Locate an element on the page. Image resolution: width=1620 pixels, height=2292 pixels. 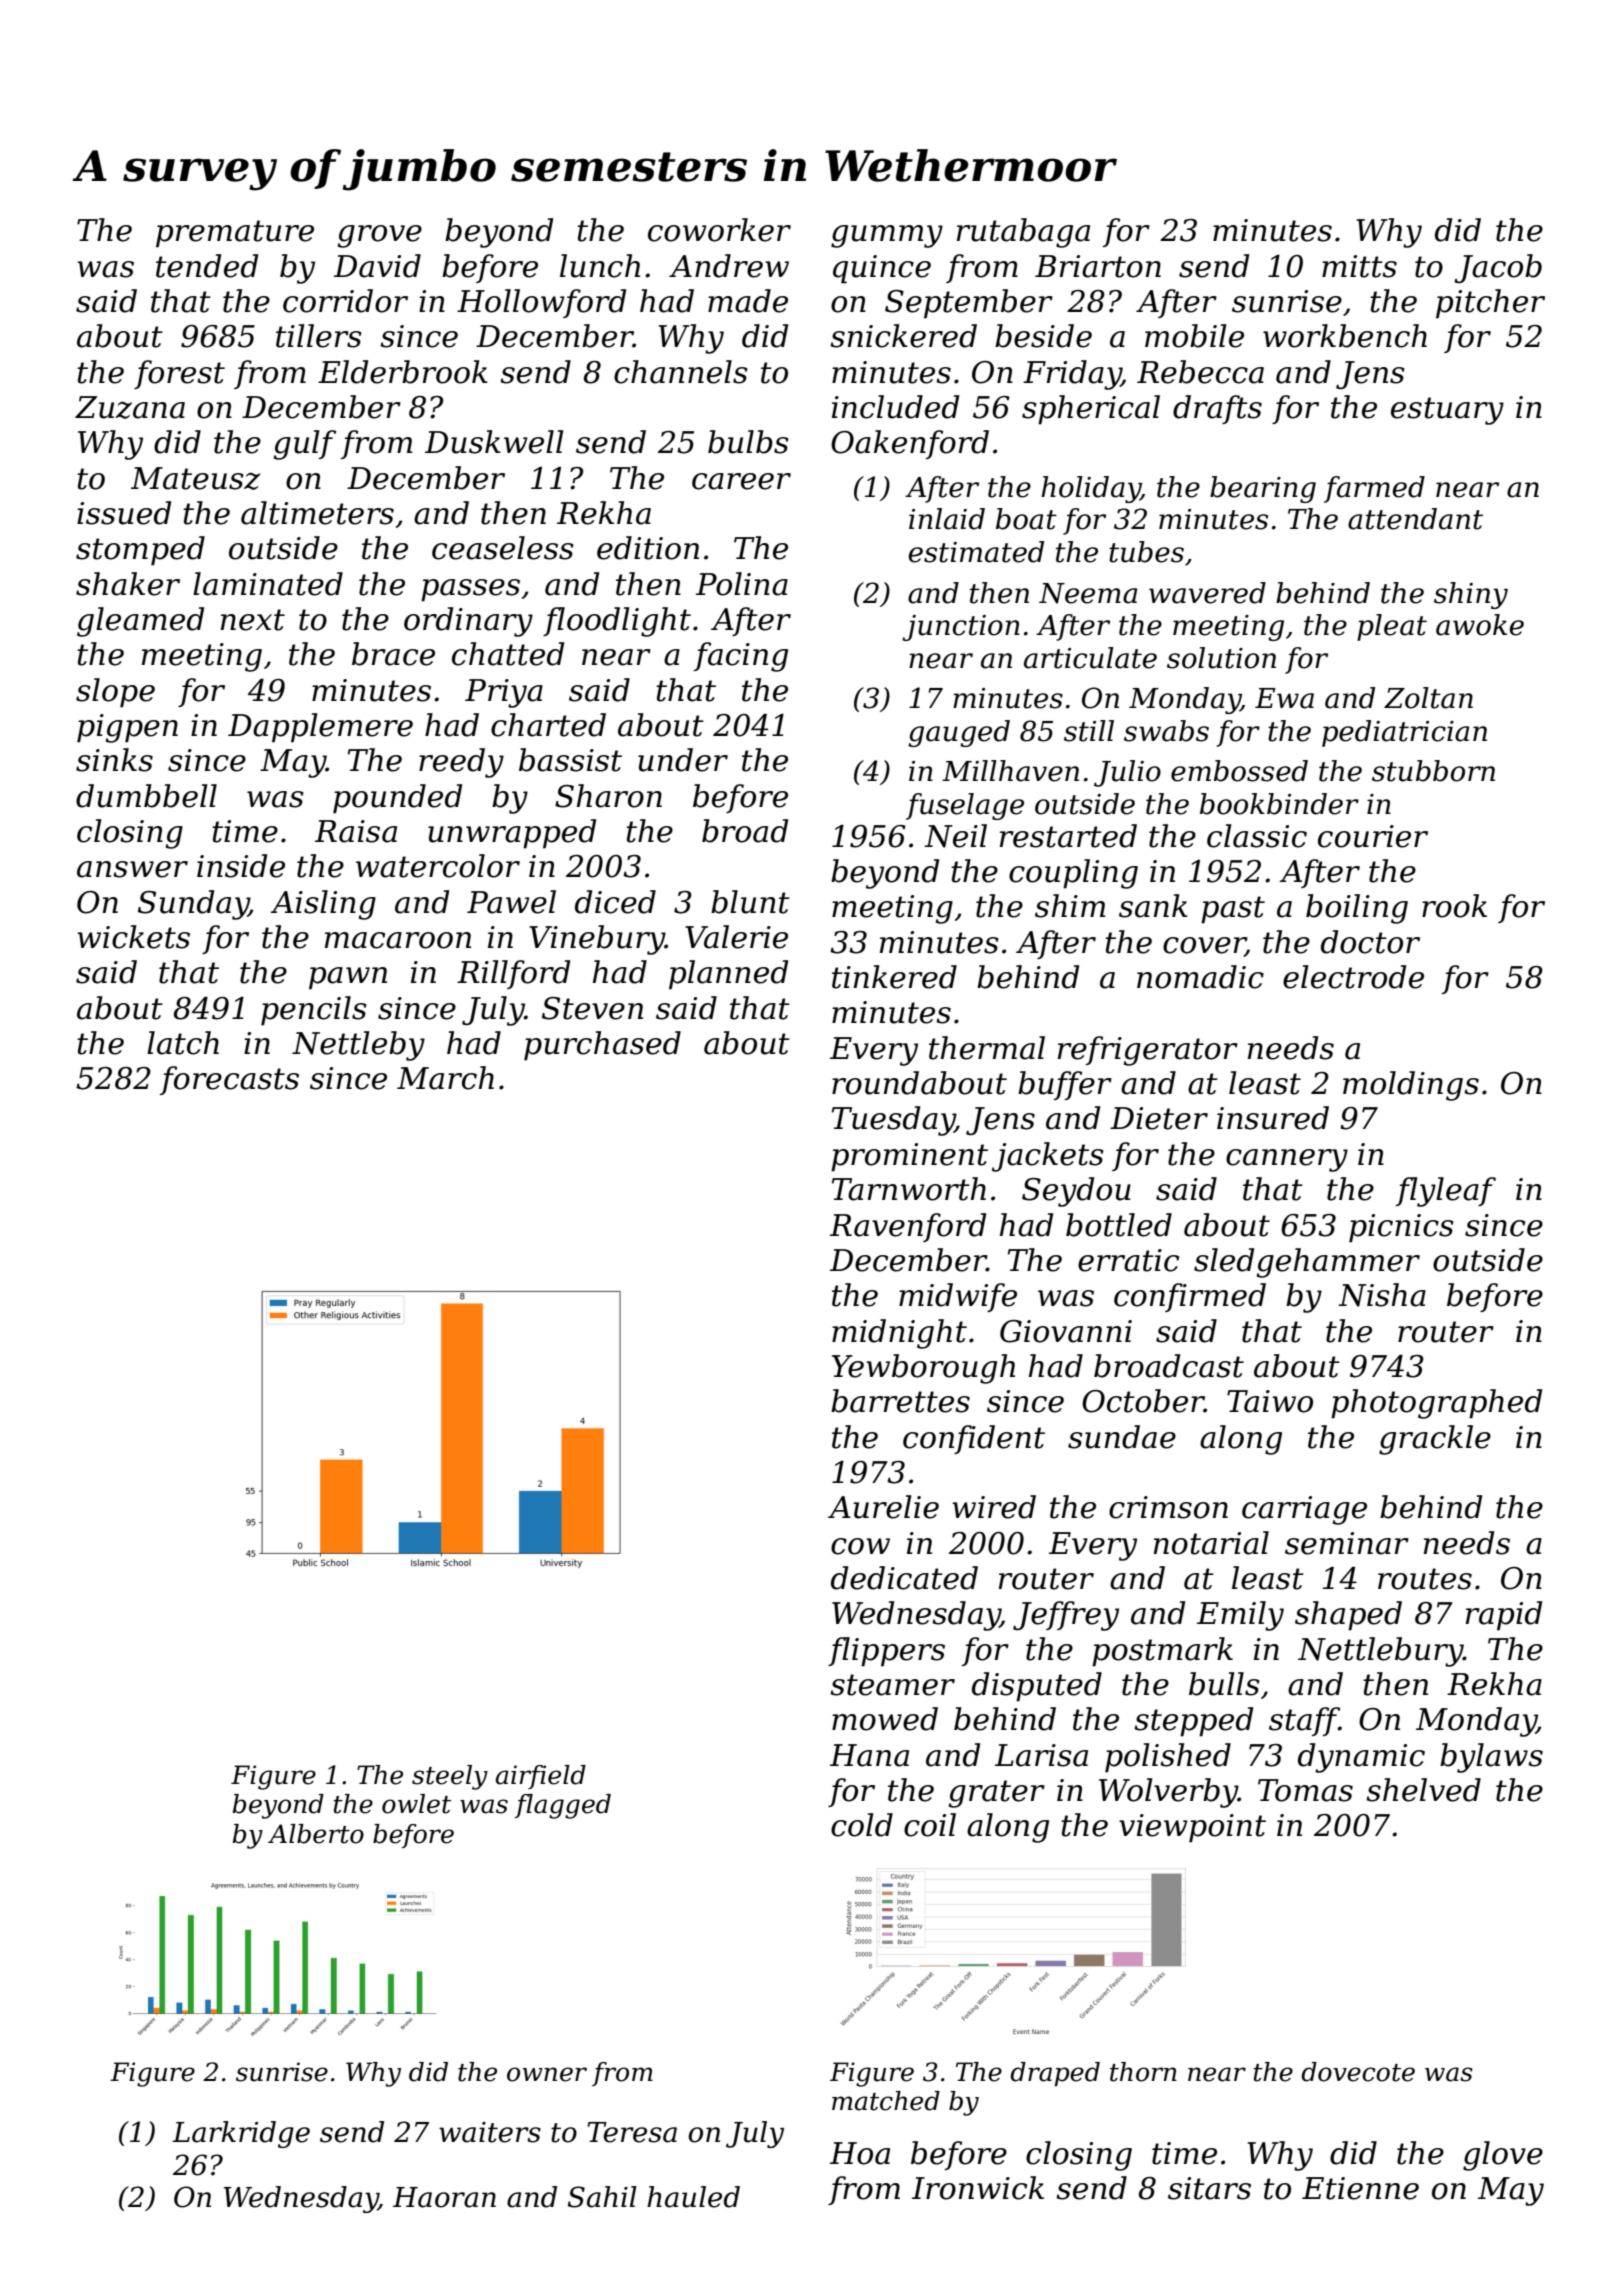
shim is located at coordinates (1070, 906).
